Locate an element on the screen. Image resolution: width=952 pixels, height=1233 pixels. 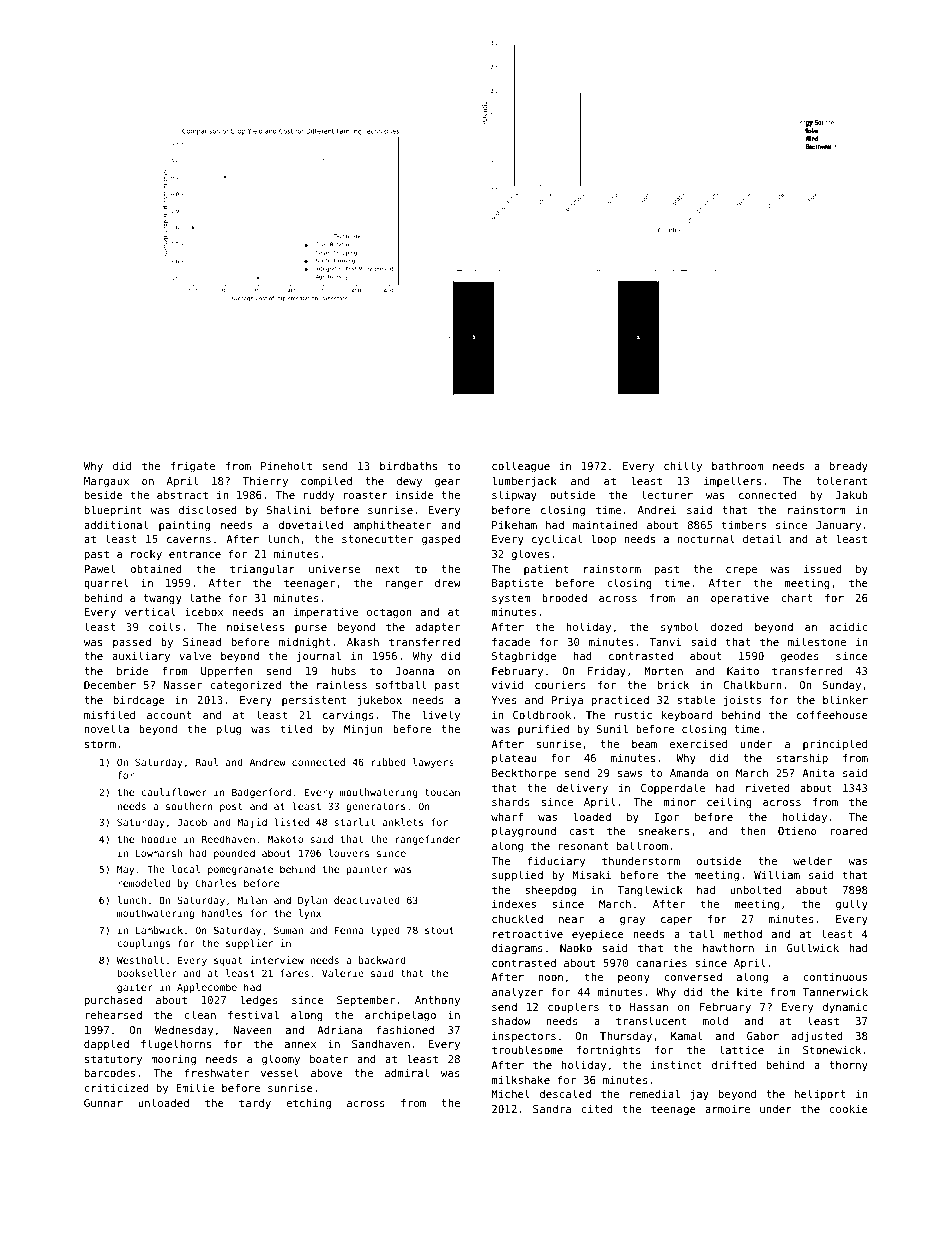
Lowmarsh is located at coordinates (159, 853).
